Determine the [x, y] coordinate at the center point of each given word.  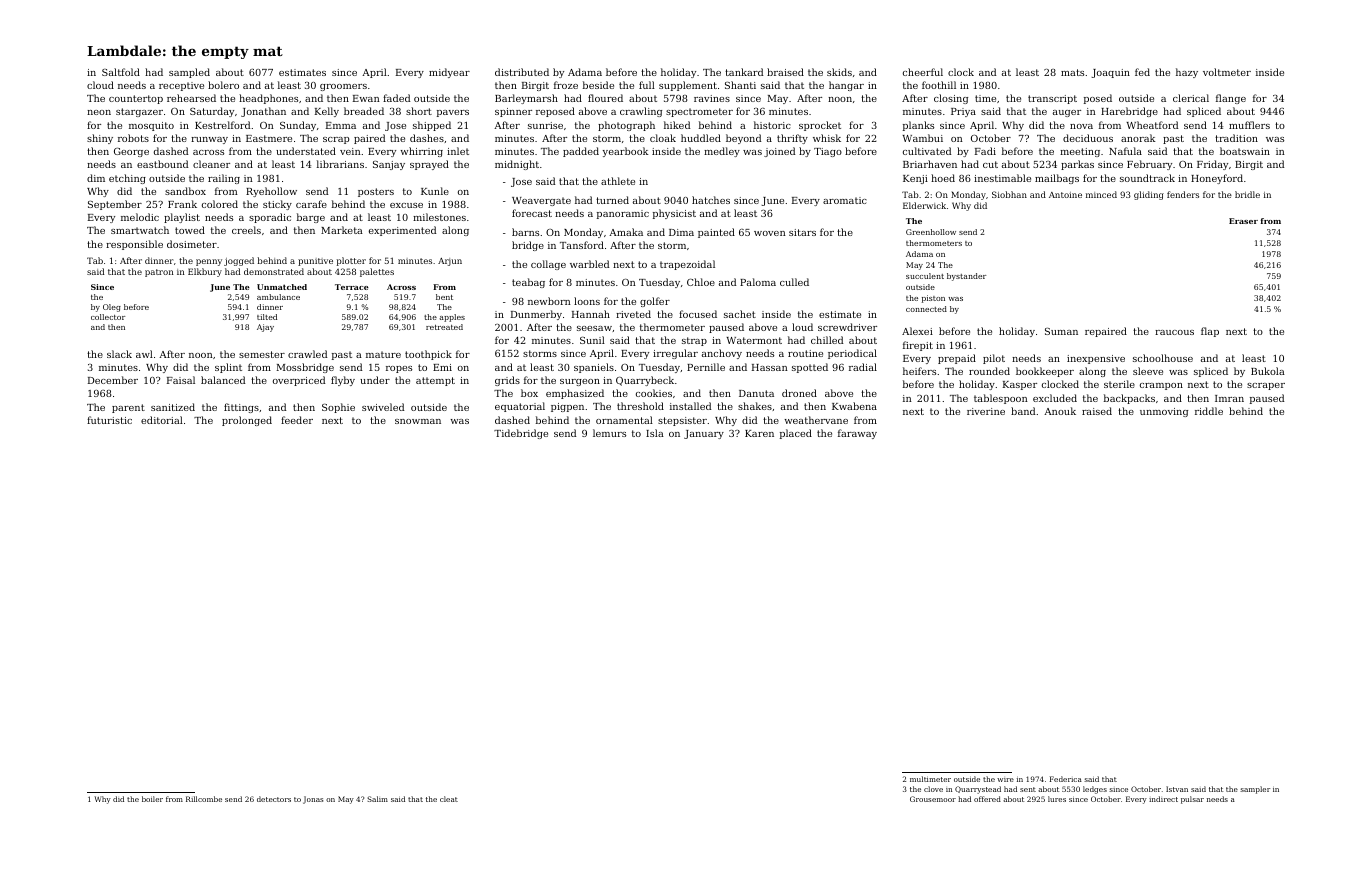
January [704, 434]
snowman [418, 421]
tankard [744, 72]
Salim [377, 799]
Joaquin [1110, 73]
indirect [1163, 799]
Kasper [1020, 385]
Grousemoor [933, 799]
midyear [449, 73]
